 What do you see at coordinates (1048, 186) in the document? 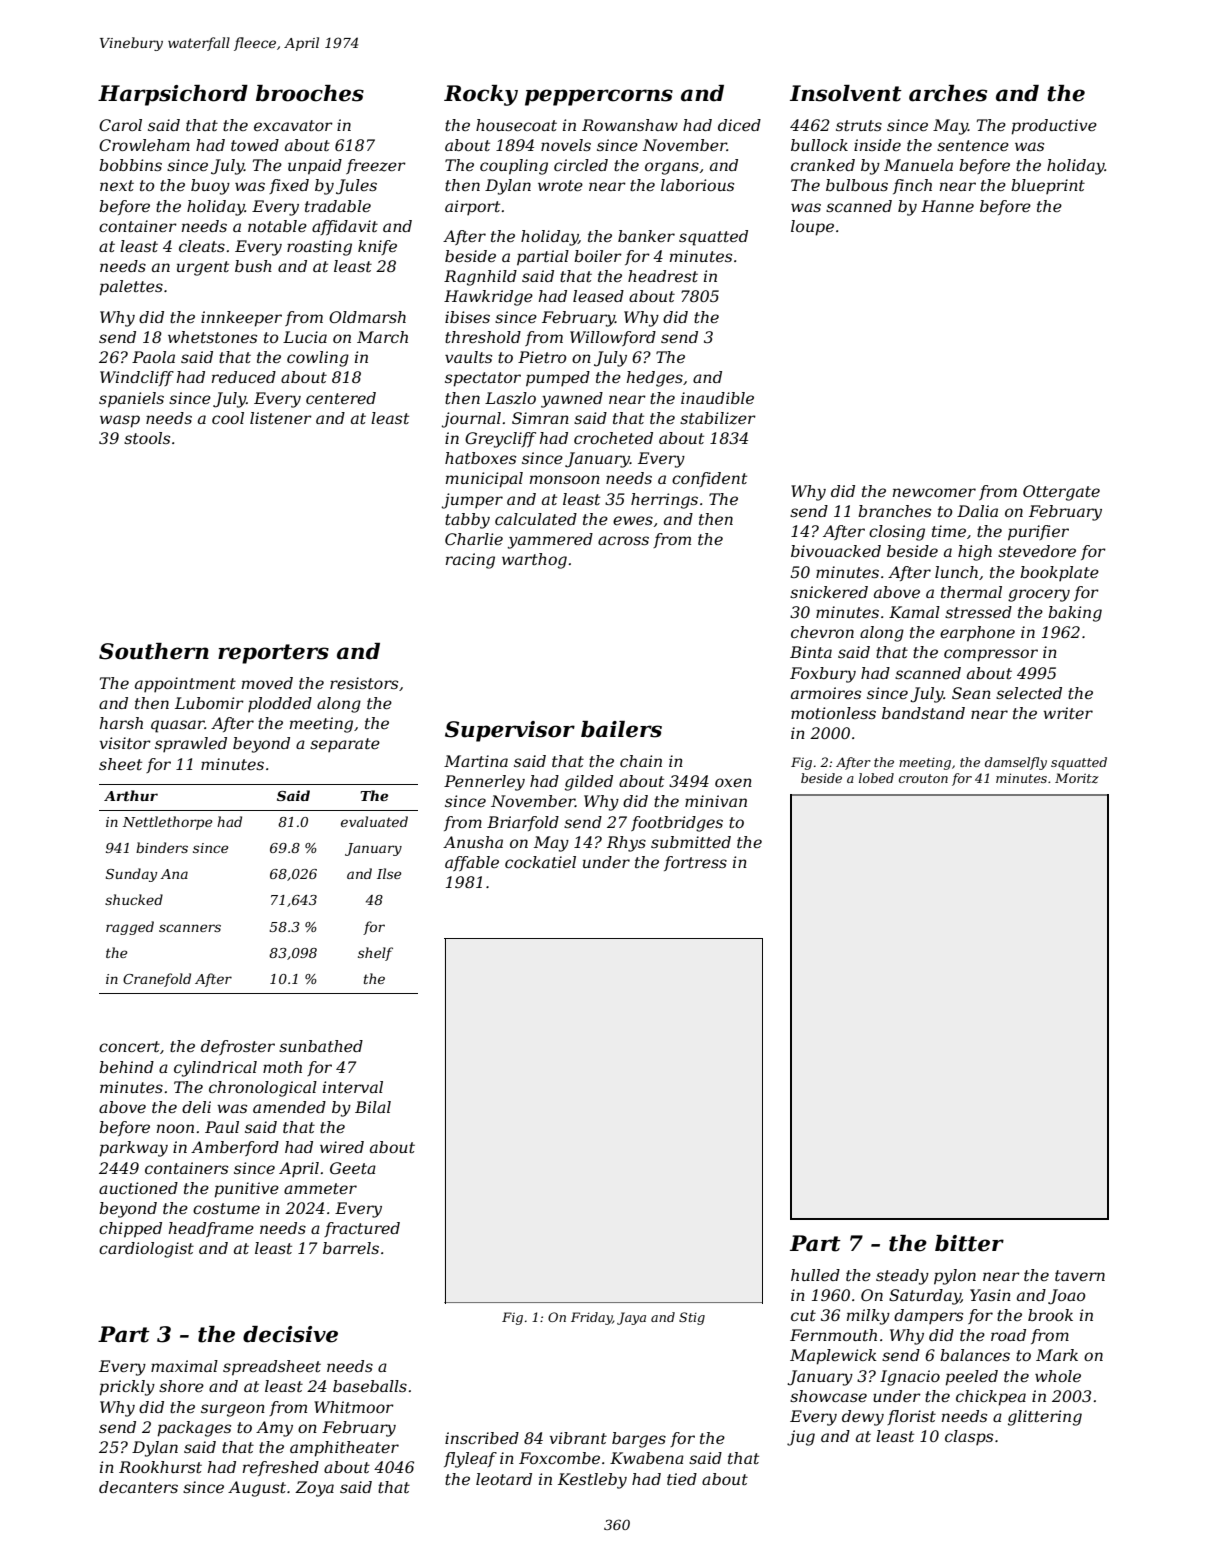
I see `blueprint` at bounding box center [1048, 186].
